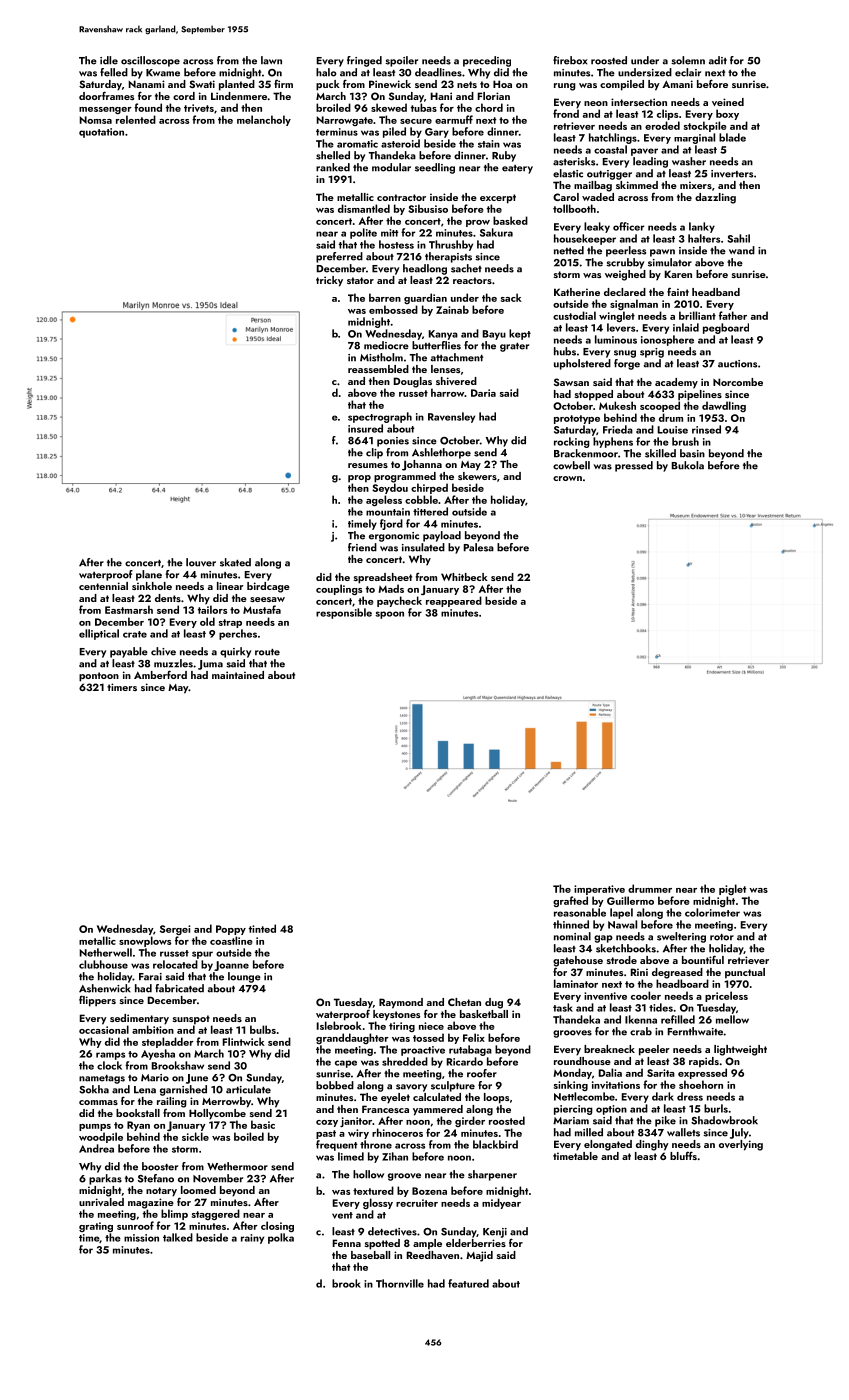  I want to click on Gary, so click(437, 133).
